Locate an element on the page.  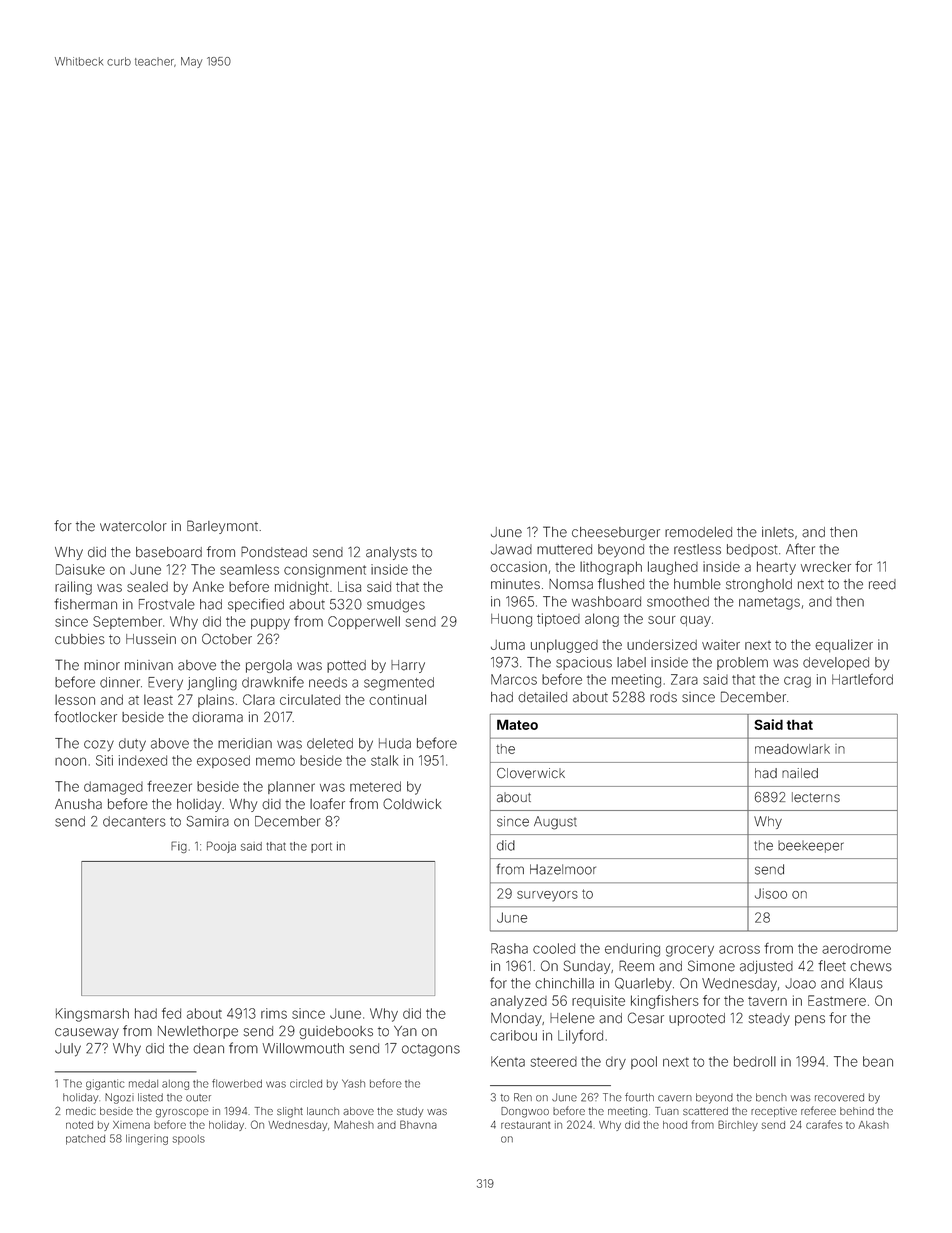
restaurant is located at coordinates (526, 1125).
